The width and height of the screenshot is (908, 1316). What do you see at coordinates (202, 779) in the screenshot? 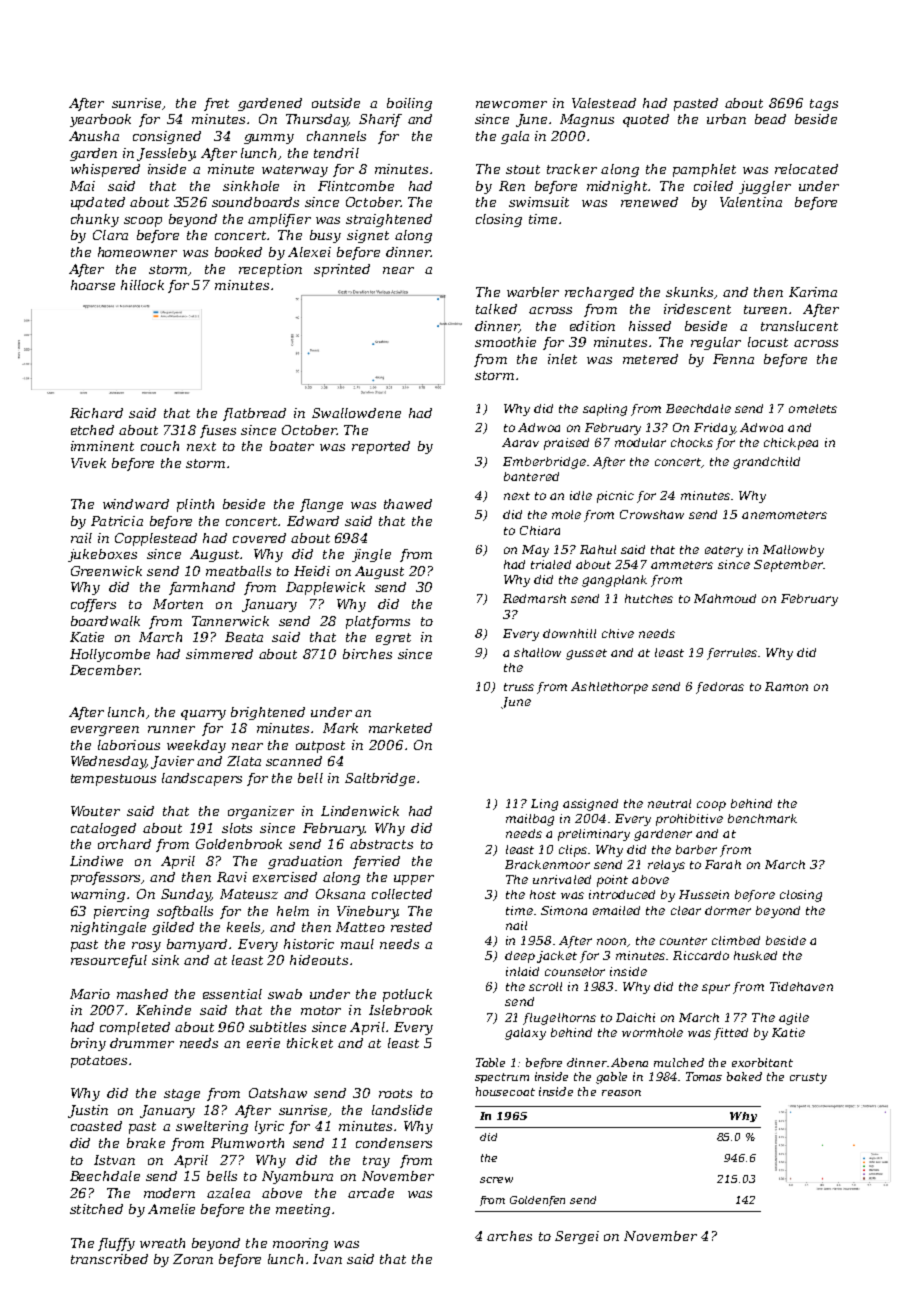
I see `landscapers` at bounding box center [202, 779].
